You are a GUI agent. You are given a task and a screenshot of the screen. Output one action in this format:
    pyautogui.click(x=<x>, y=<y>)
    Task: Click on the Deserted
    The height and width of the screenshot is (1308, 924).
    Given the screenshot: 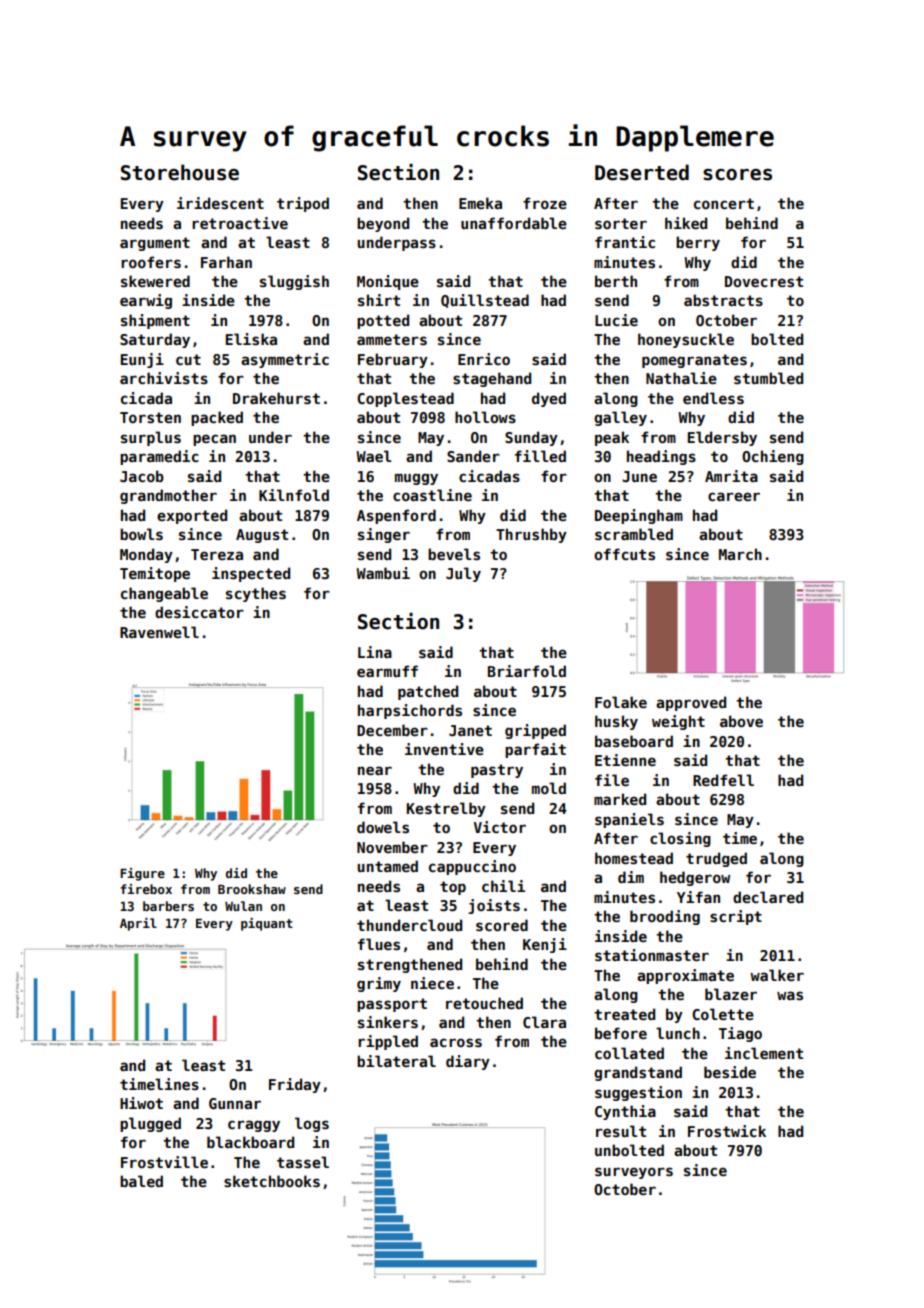 What is the action you would take?
    pyautogui.click(x=642, y=172)
